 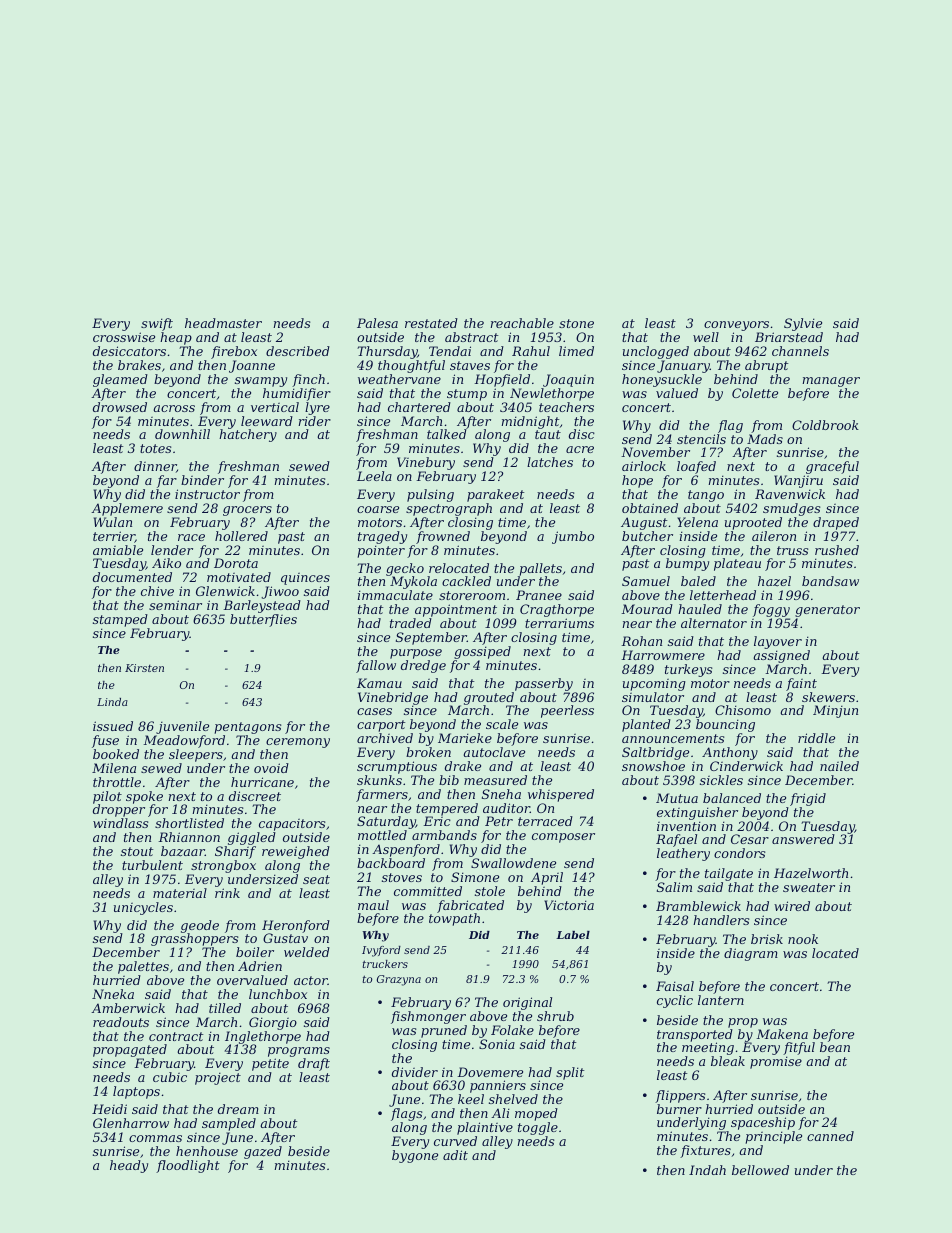 What do you see at coordinates (472, 337) in the screenshot?
I see `abstract` at bounding box center [472, 337].
